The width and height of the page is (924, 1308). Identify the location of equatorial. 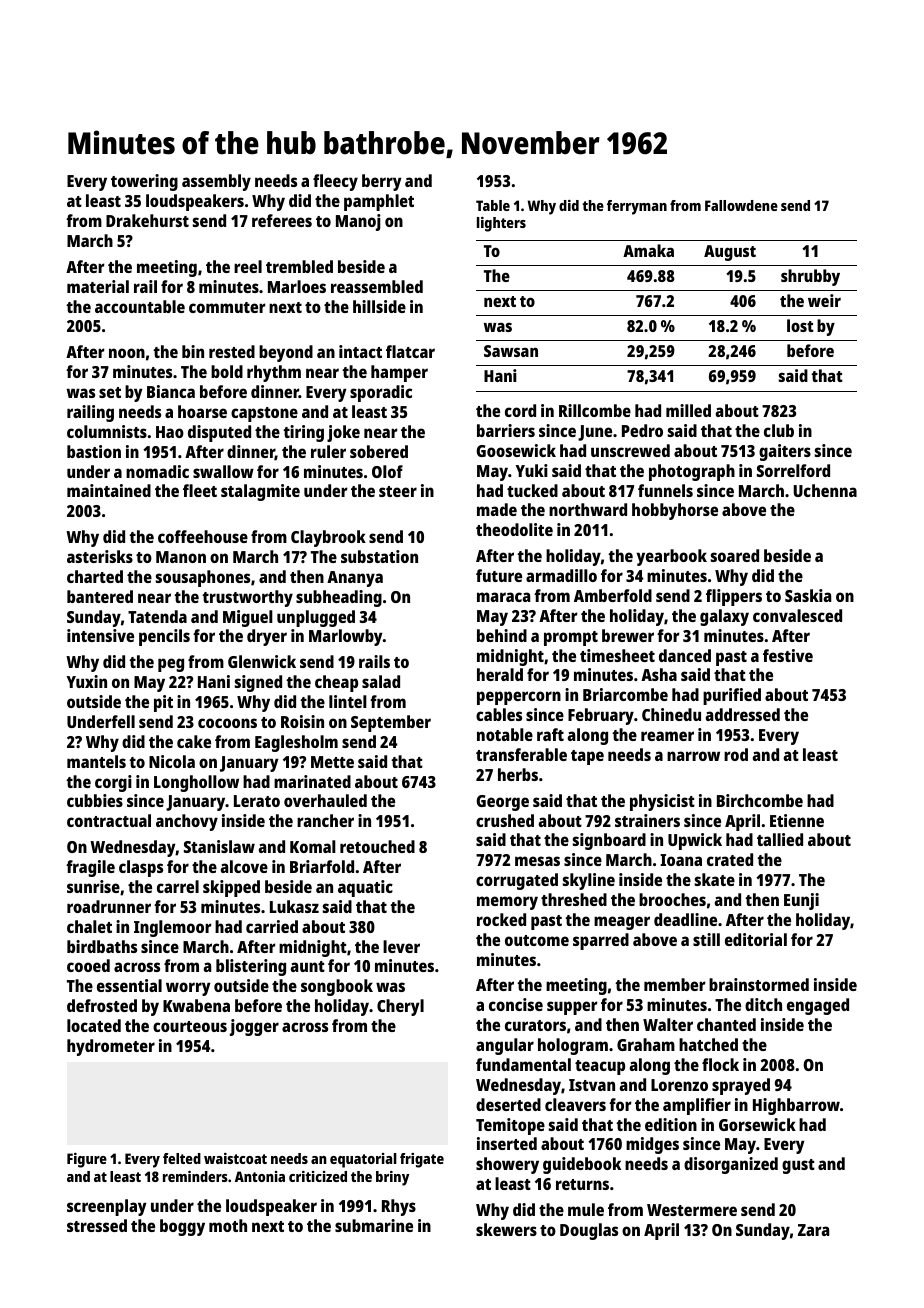
(363, 1160).
